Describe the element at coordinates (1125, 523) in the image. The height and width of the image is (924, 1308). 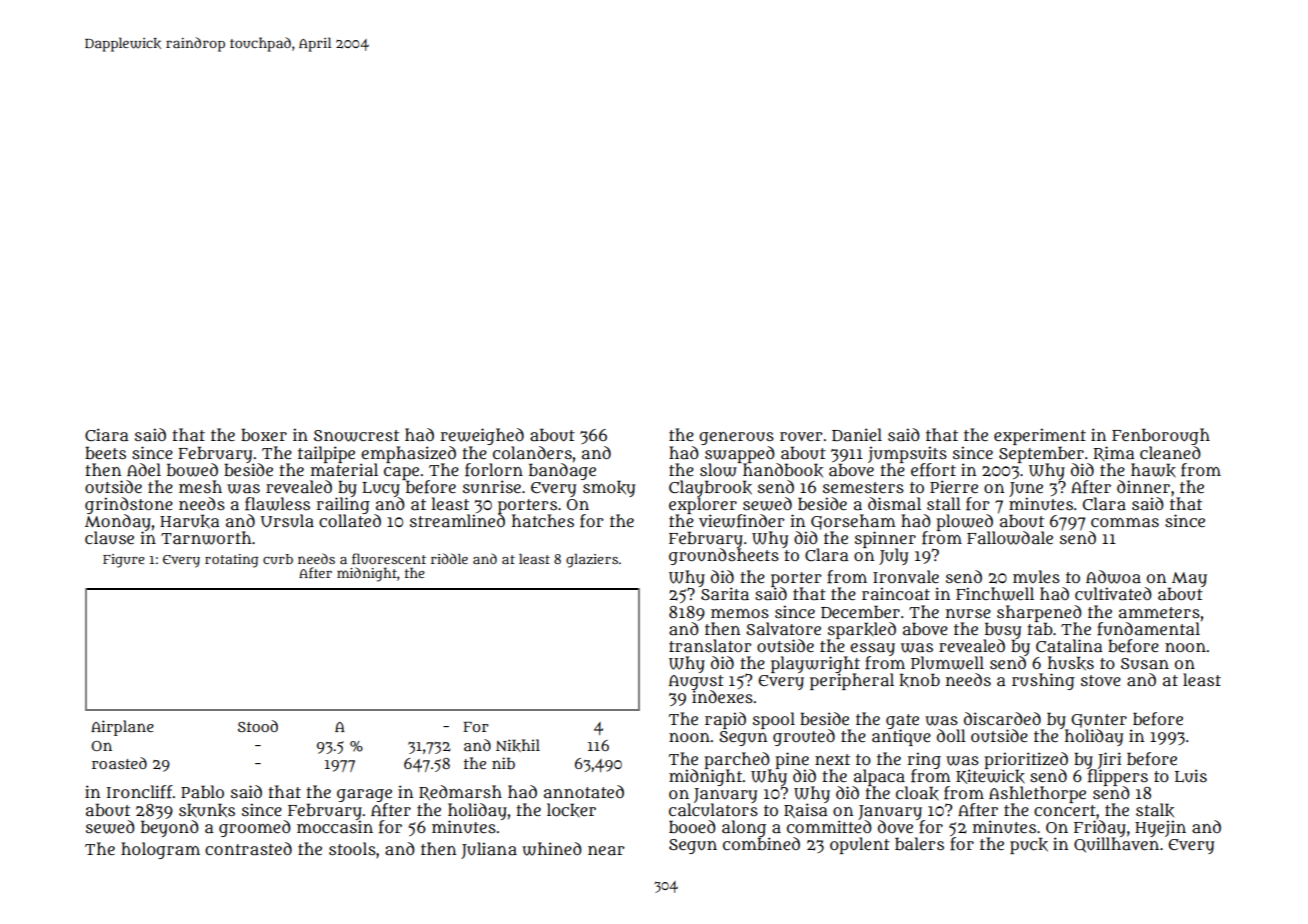
I see `commas` at that location.
